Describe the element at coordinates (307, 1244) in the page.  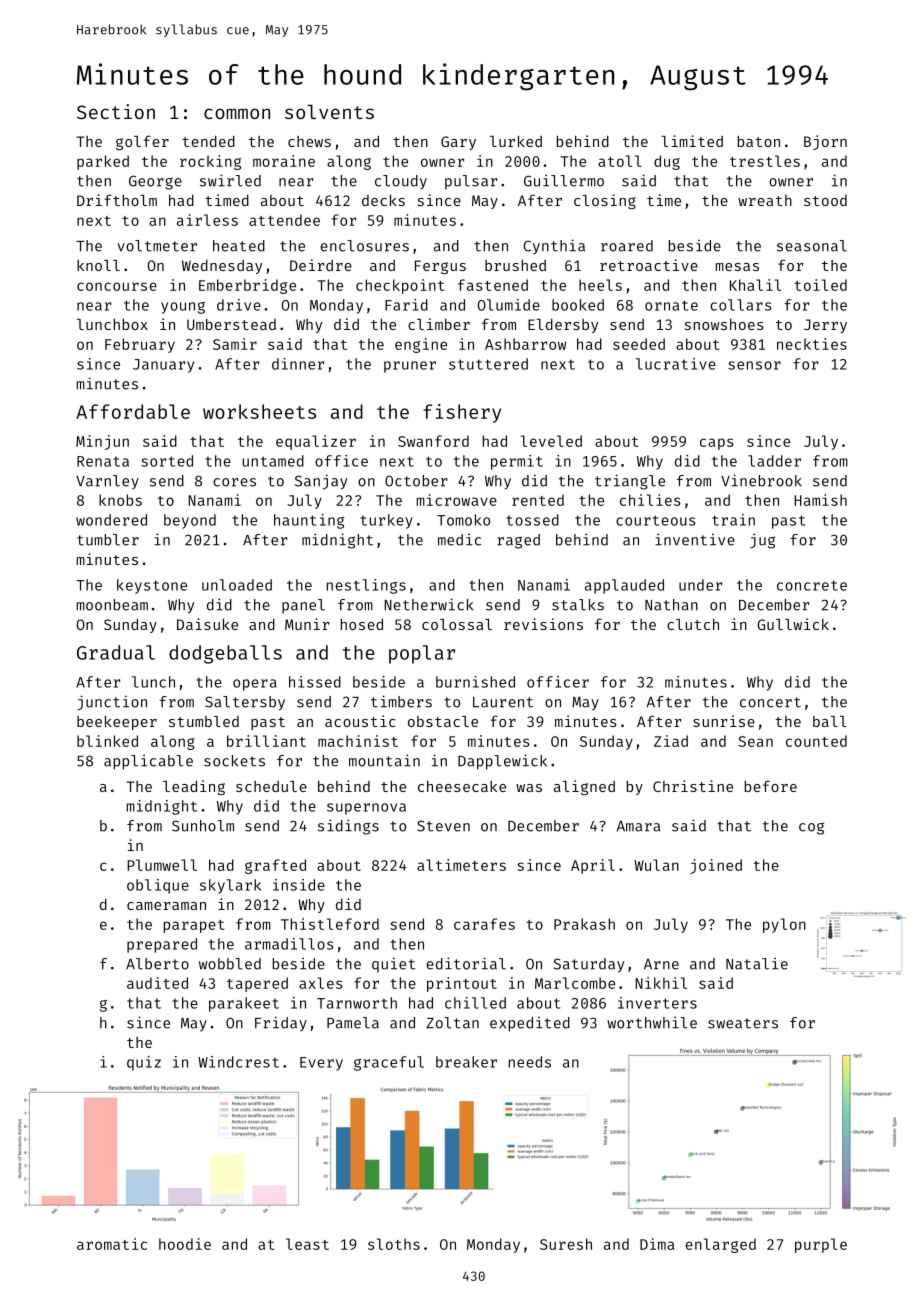
I see `least` at that location.
